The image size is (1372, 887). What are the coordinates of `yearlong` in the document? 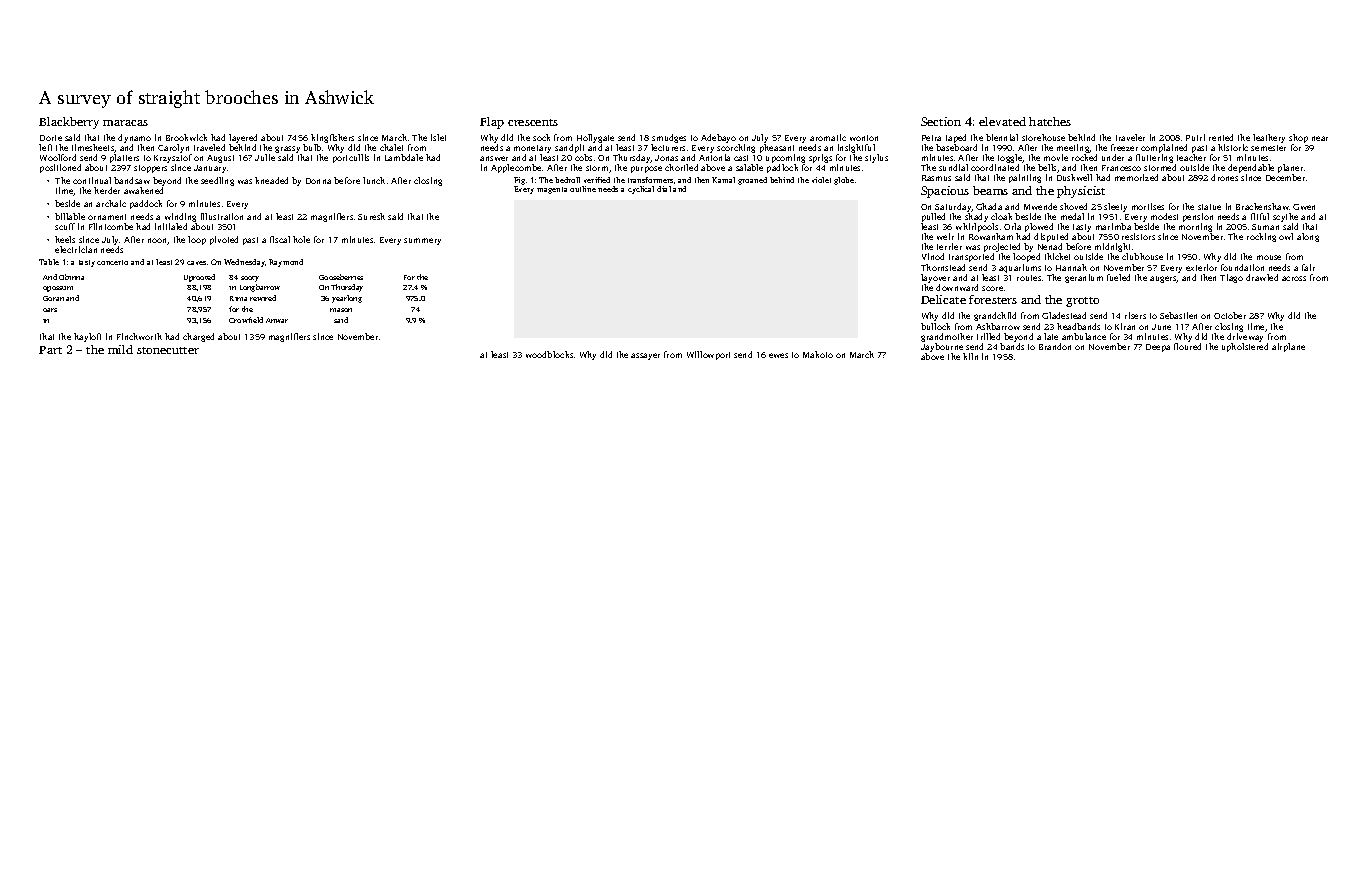 It's located at (347, 299).
